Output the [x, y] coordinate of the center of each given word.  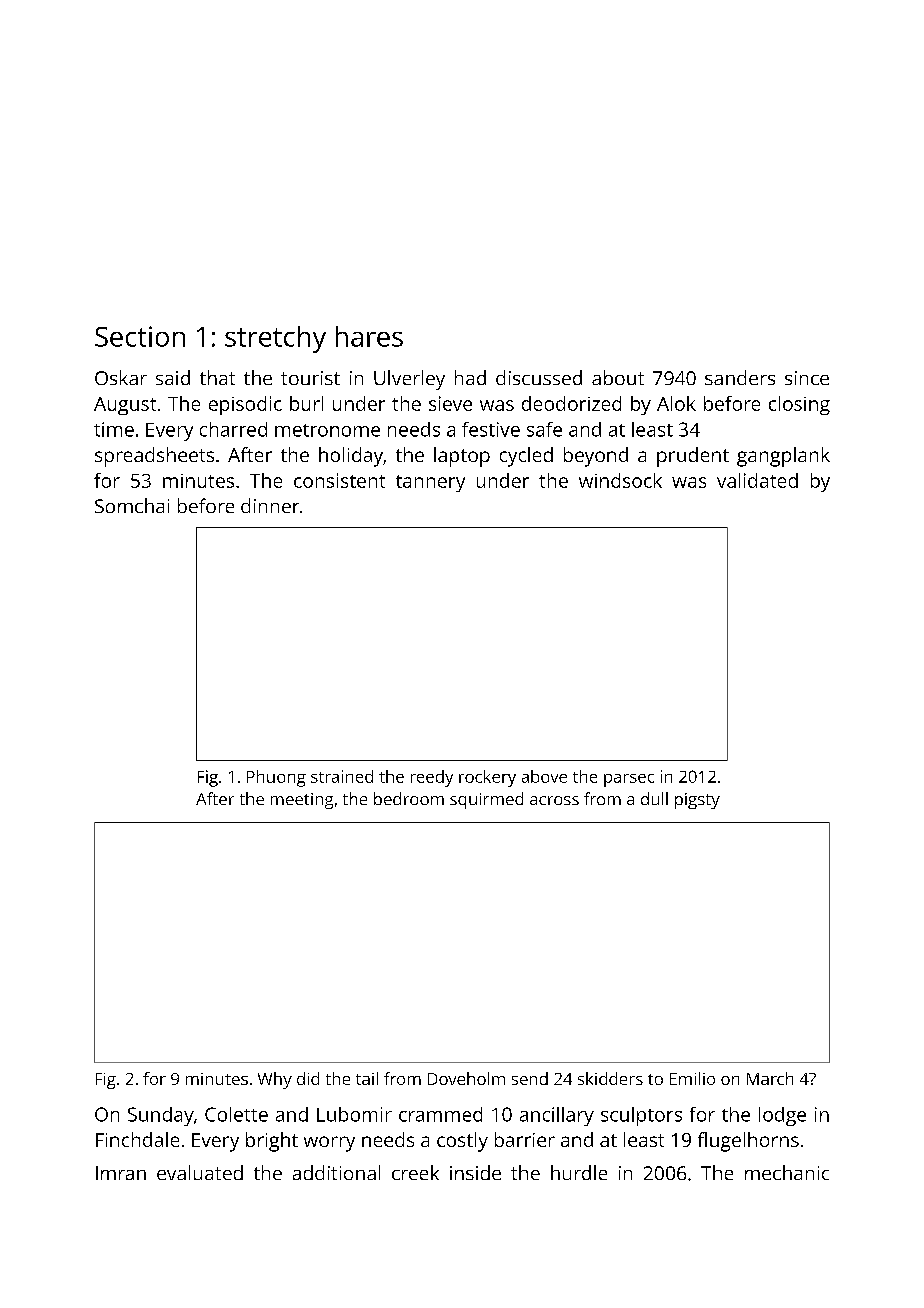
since [807, 378]
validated [757, 480]
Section [140, 336]
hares [369, 336]
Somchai [132, 505]
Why [275, 1080]
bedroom [409, 798]
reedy [432, 778]
